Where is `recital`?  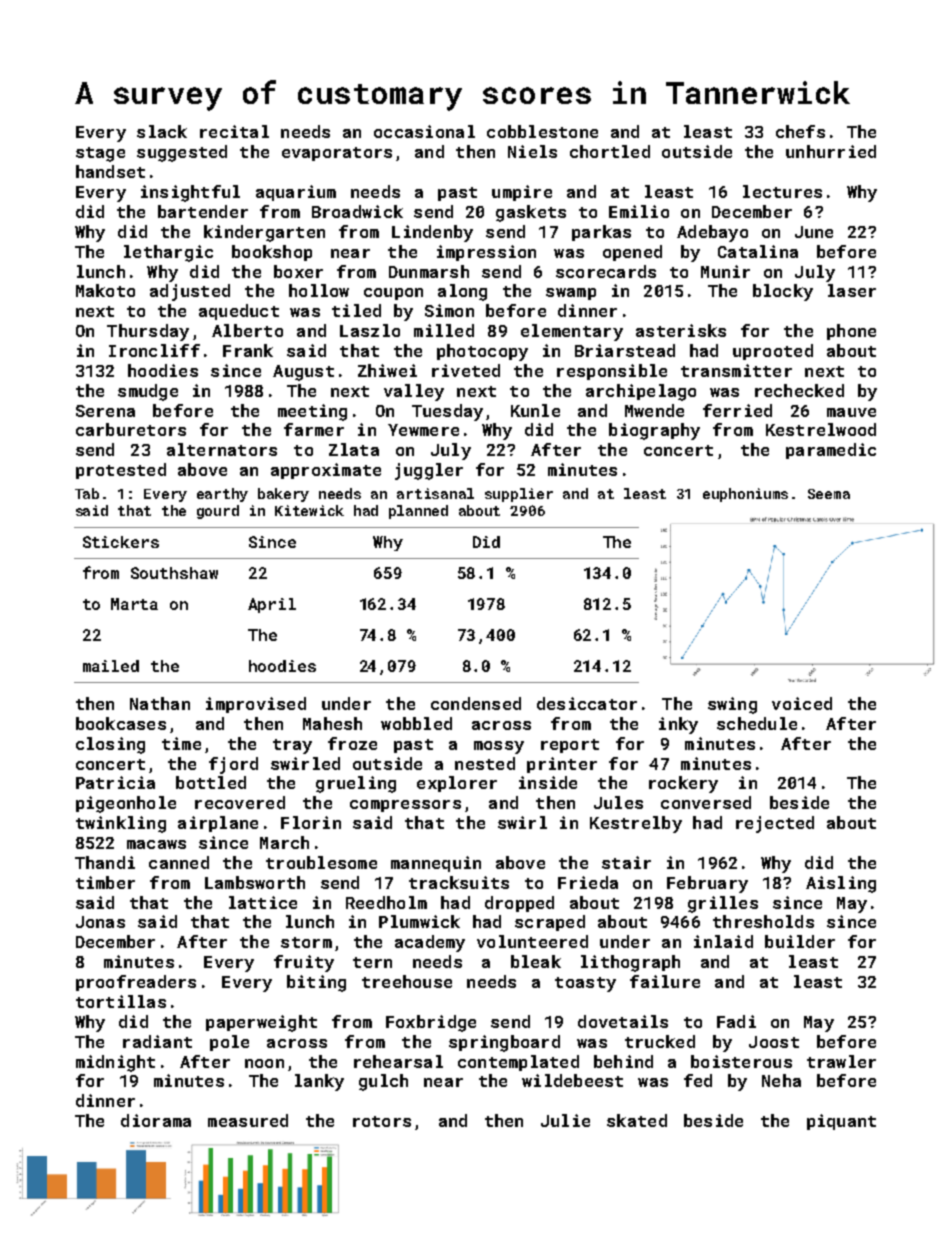
recital is located at coordinates (234, 131).
